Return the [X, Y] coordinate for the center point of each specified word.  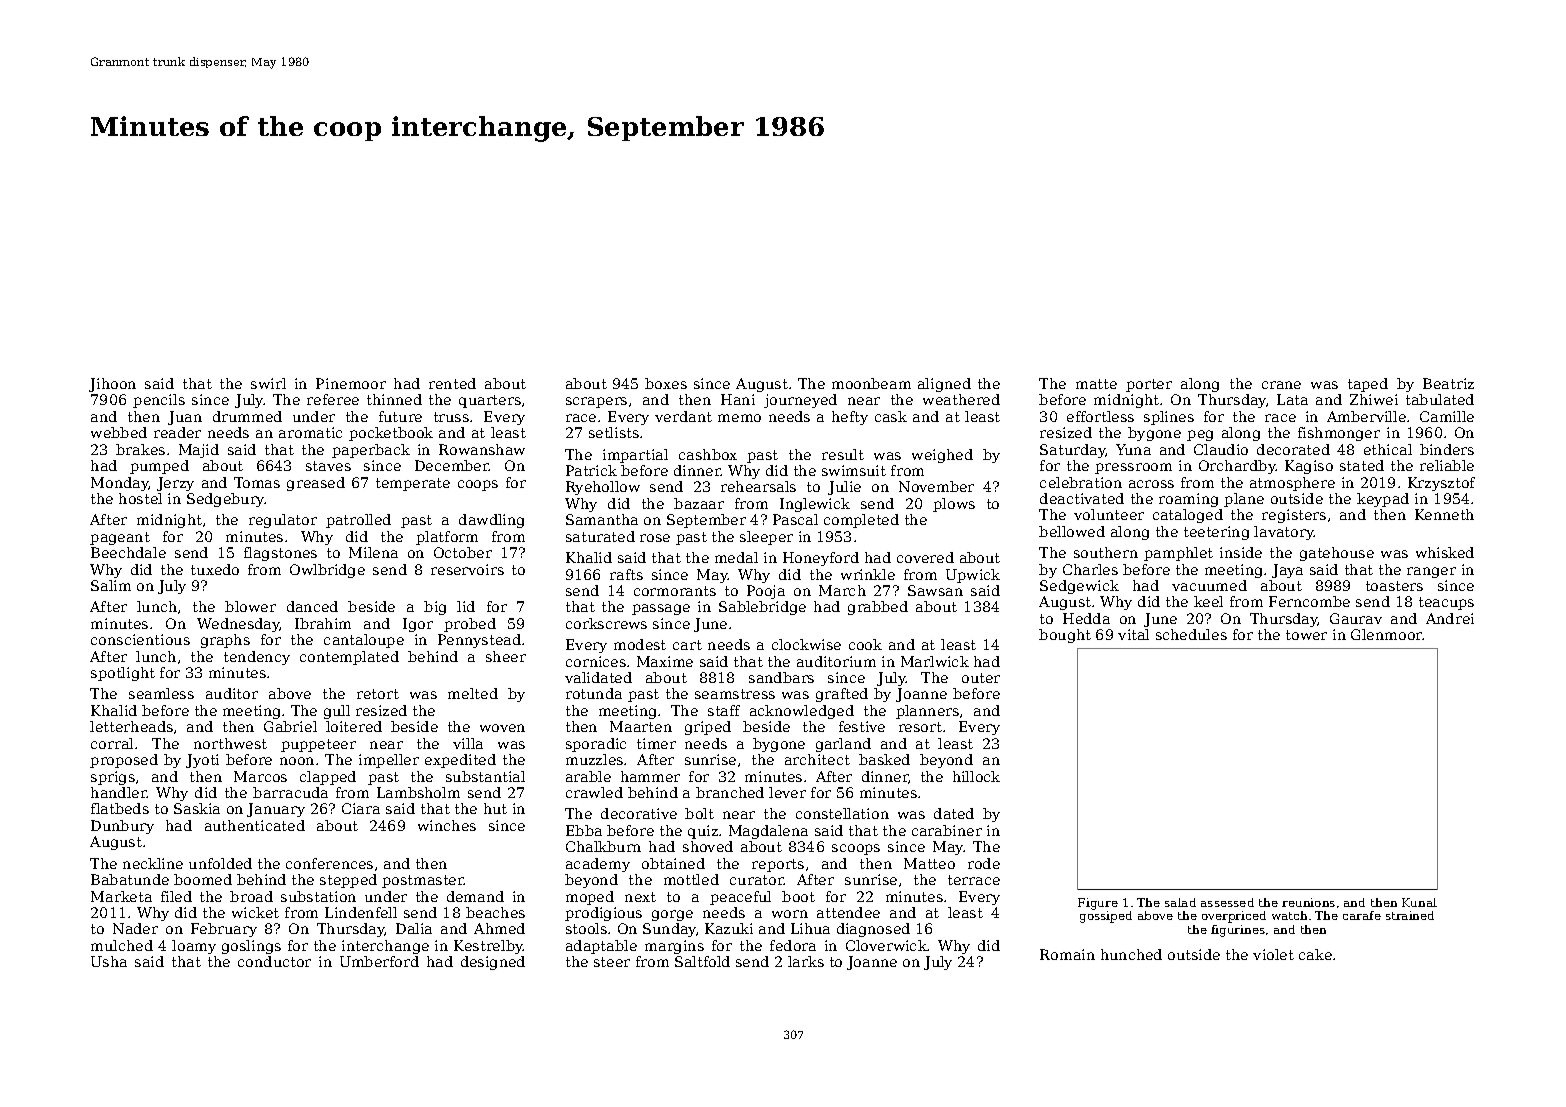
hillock [976, 776]
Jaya [1287, 571]
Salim [111, 585]
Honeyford [821, 559]
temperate [413, 484]
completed [861, 521]
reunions [1308, 902]
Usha [109, 961]
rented [452, 383]
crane [1281, 385]
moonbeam [871, 383]
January [276, 810]
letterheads [131, 726]
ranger [1431, 572]
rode [984, 863]
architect [817, 759]
